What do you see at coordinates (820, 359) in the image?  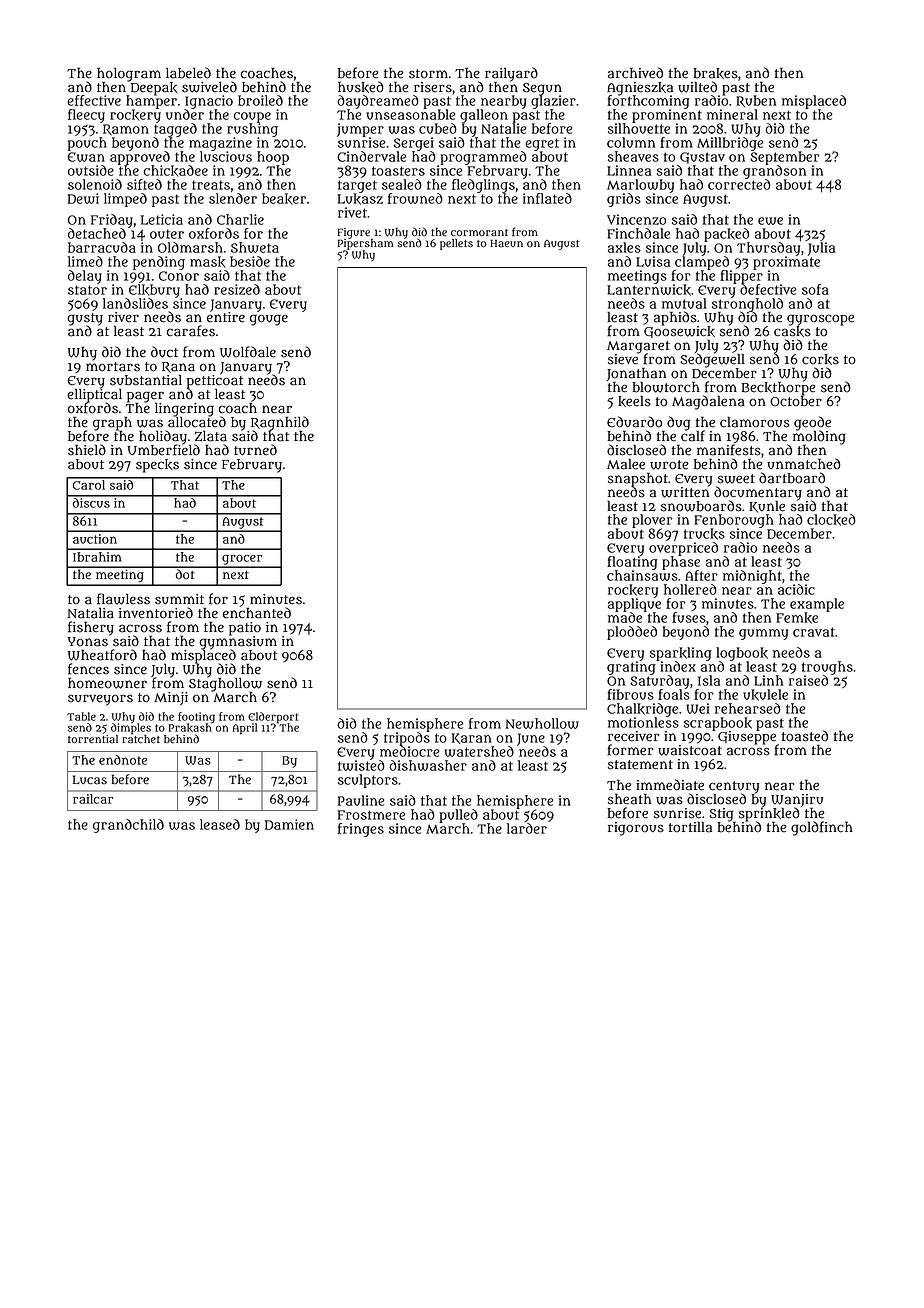 I see `corks` at bounding box center [820, 359].
